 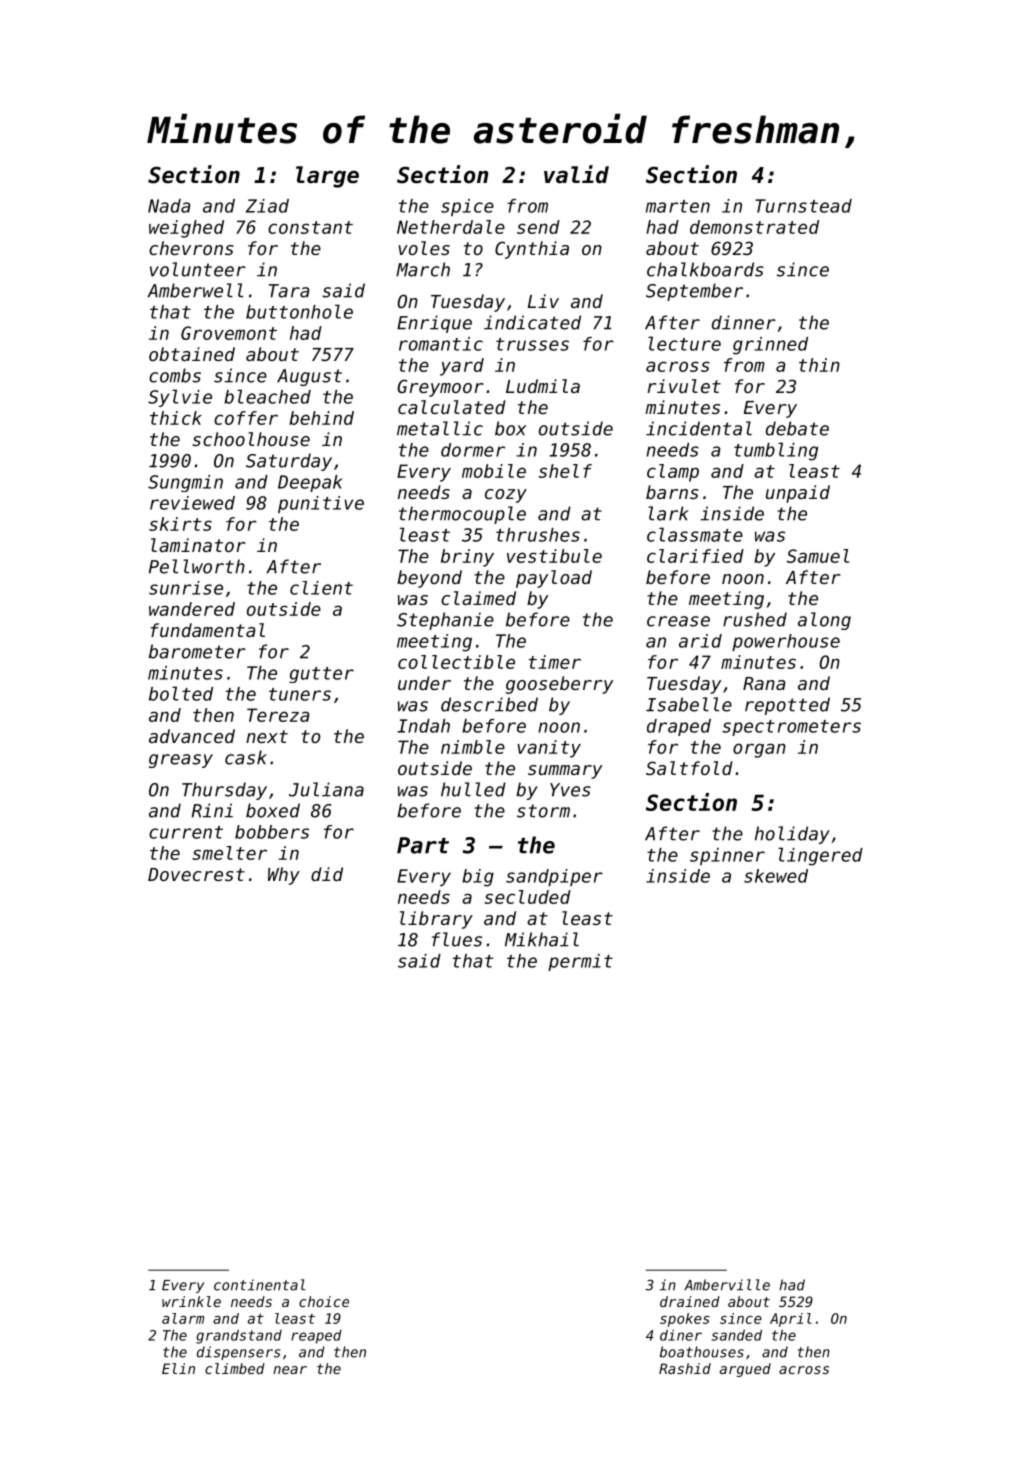 I want to click on skewed, so click(x=776, y=876).
